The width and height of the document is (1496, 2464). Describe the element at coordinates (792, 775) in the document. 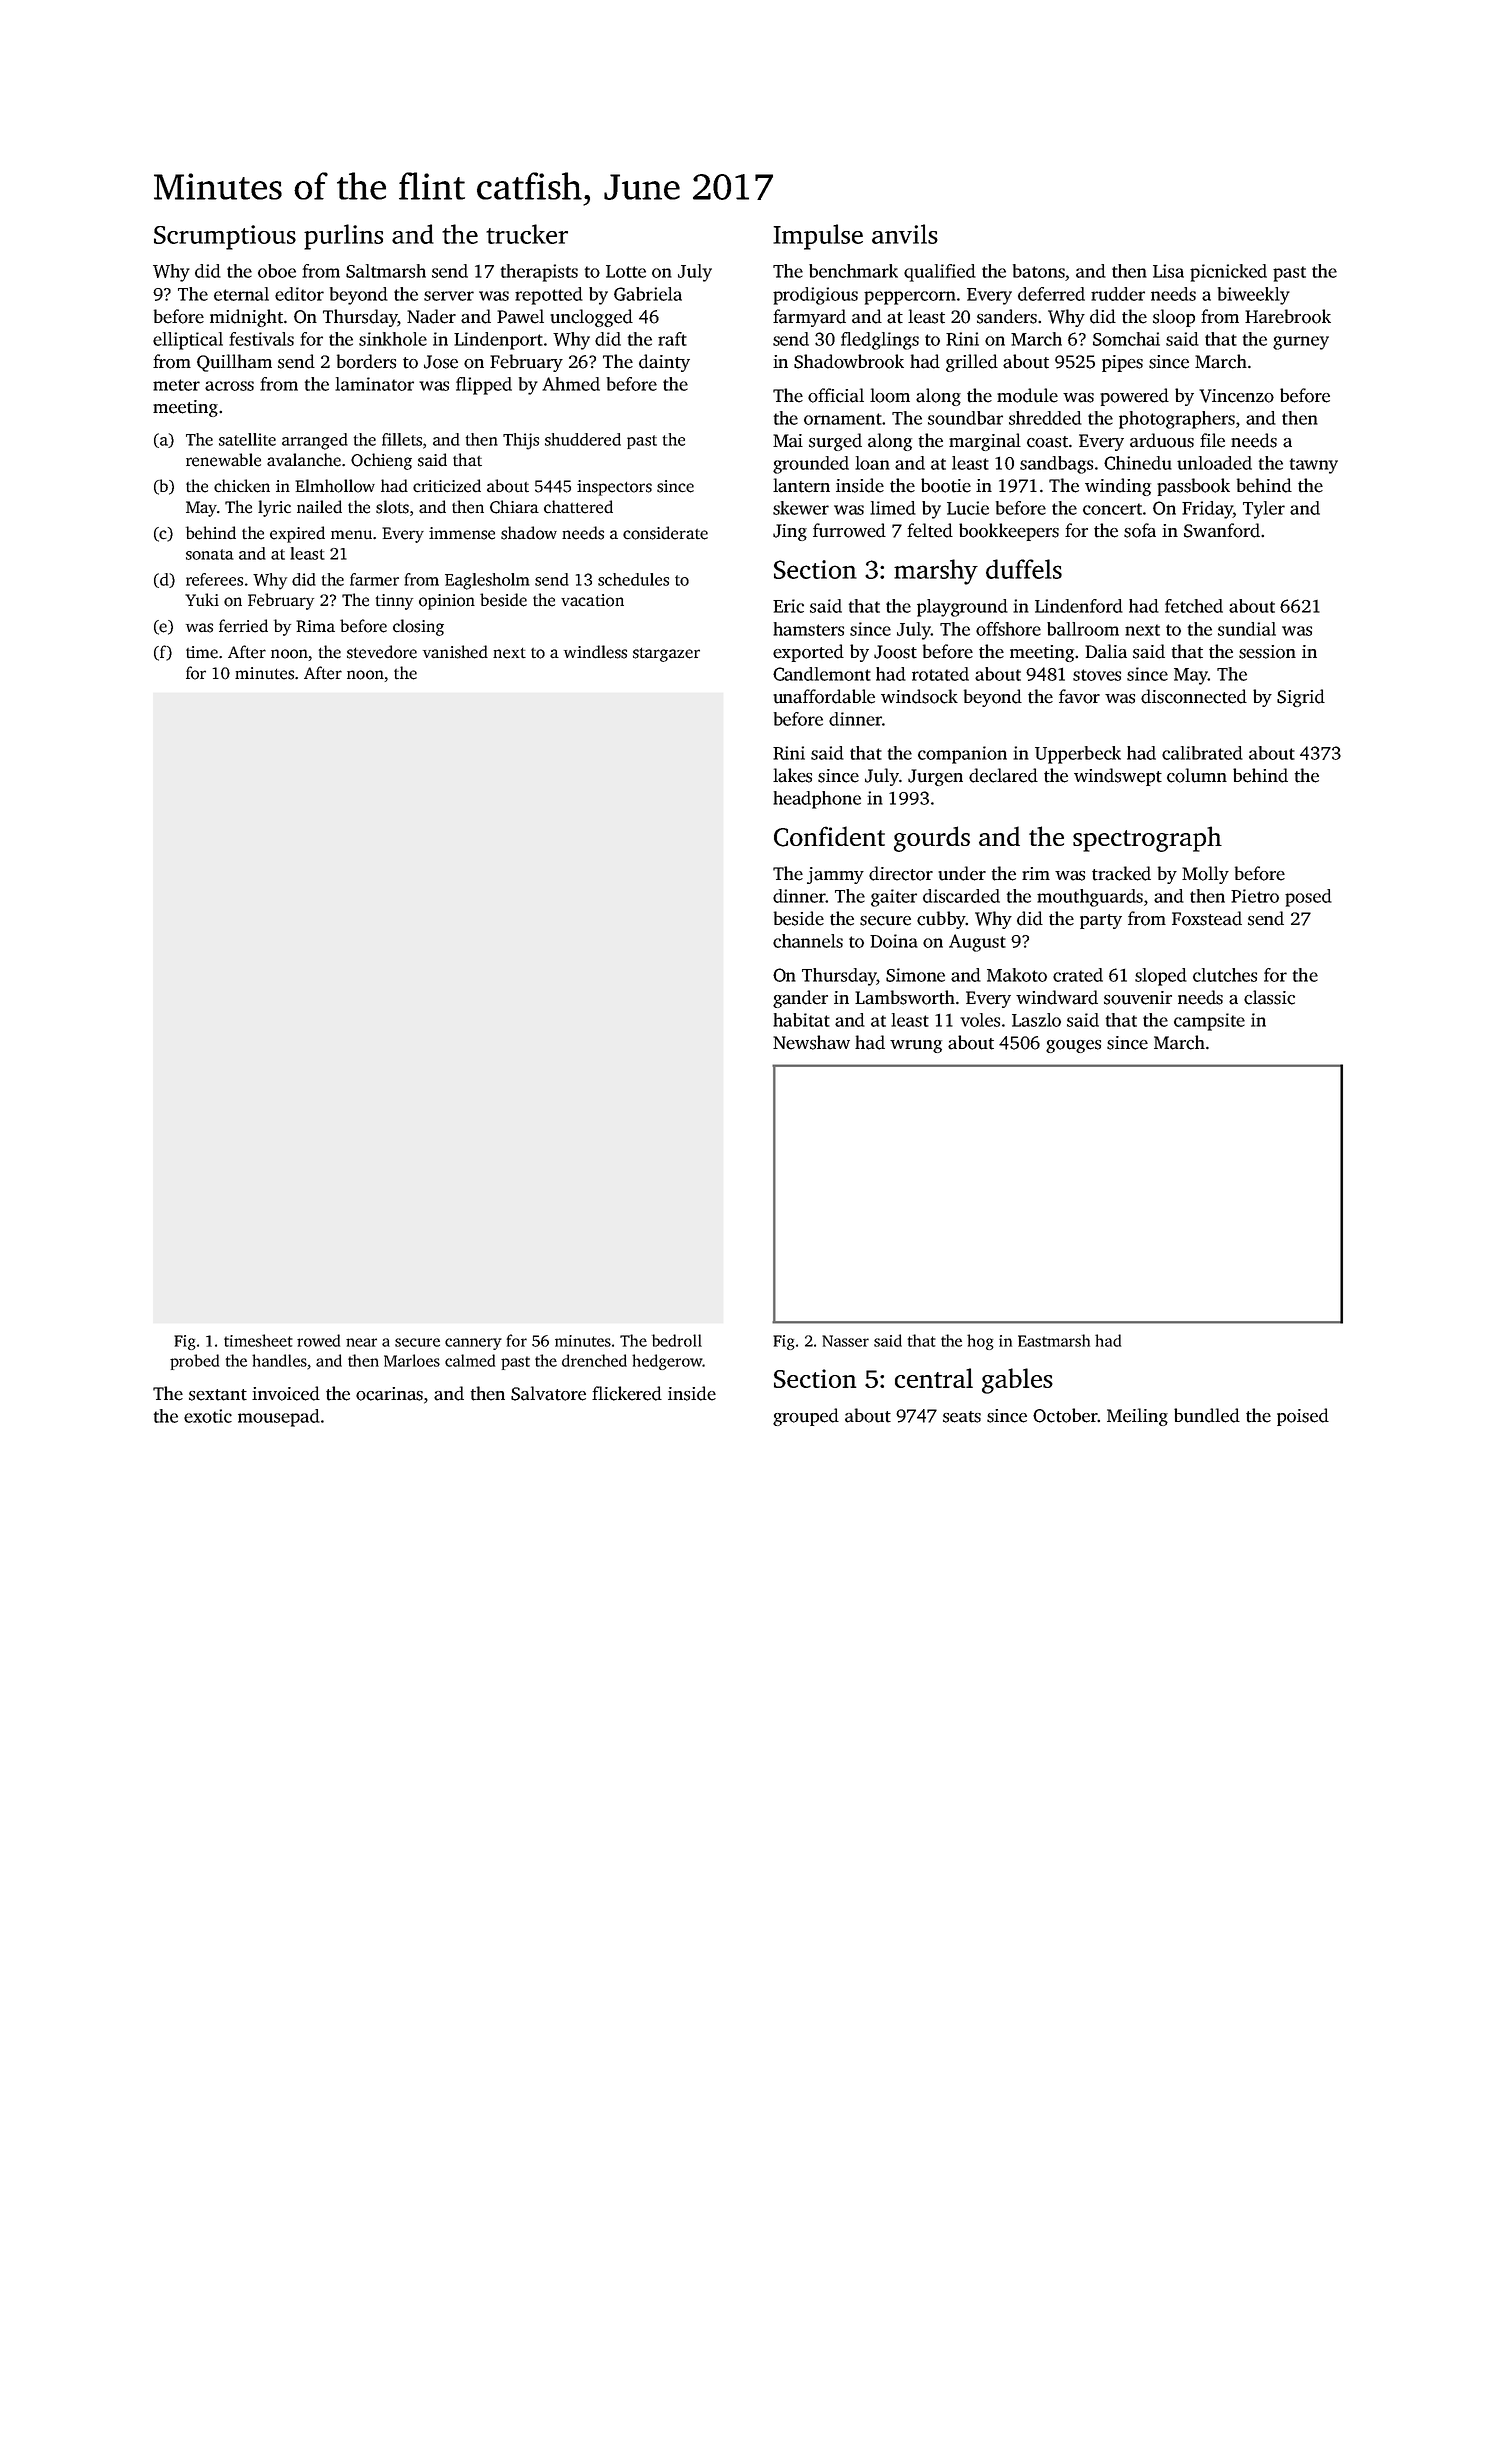

I see `lakes` at that location.
